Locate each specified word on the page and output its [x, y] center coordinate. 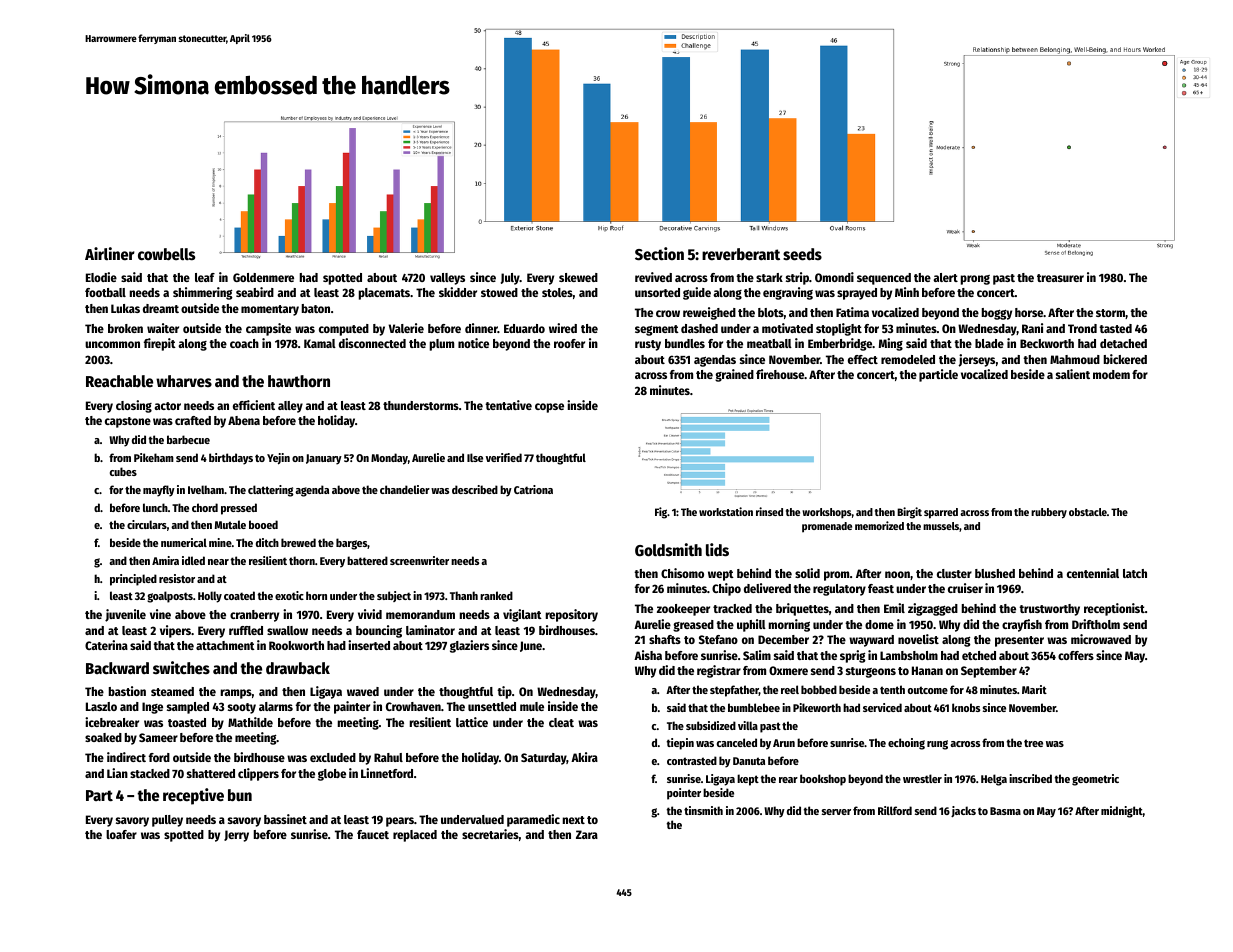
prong [975, 280]
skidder [458, 292]
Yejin [278, 459]
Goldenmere [263, 277]
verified [504, 457]
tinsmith [703, 810]
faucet [373, 834]
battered [367, 560]
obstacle [1088, 512]
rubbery [1049, 513]
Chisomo [682, 573]
